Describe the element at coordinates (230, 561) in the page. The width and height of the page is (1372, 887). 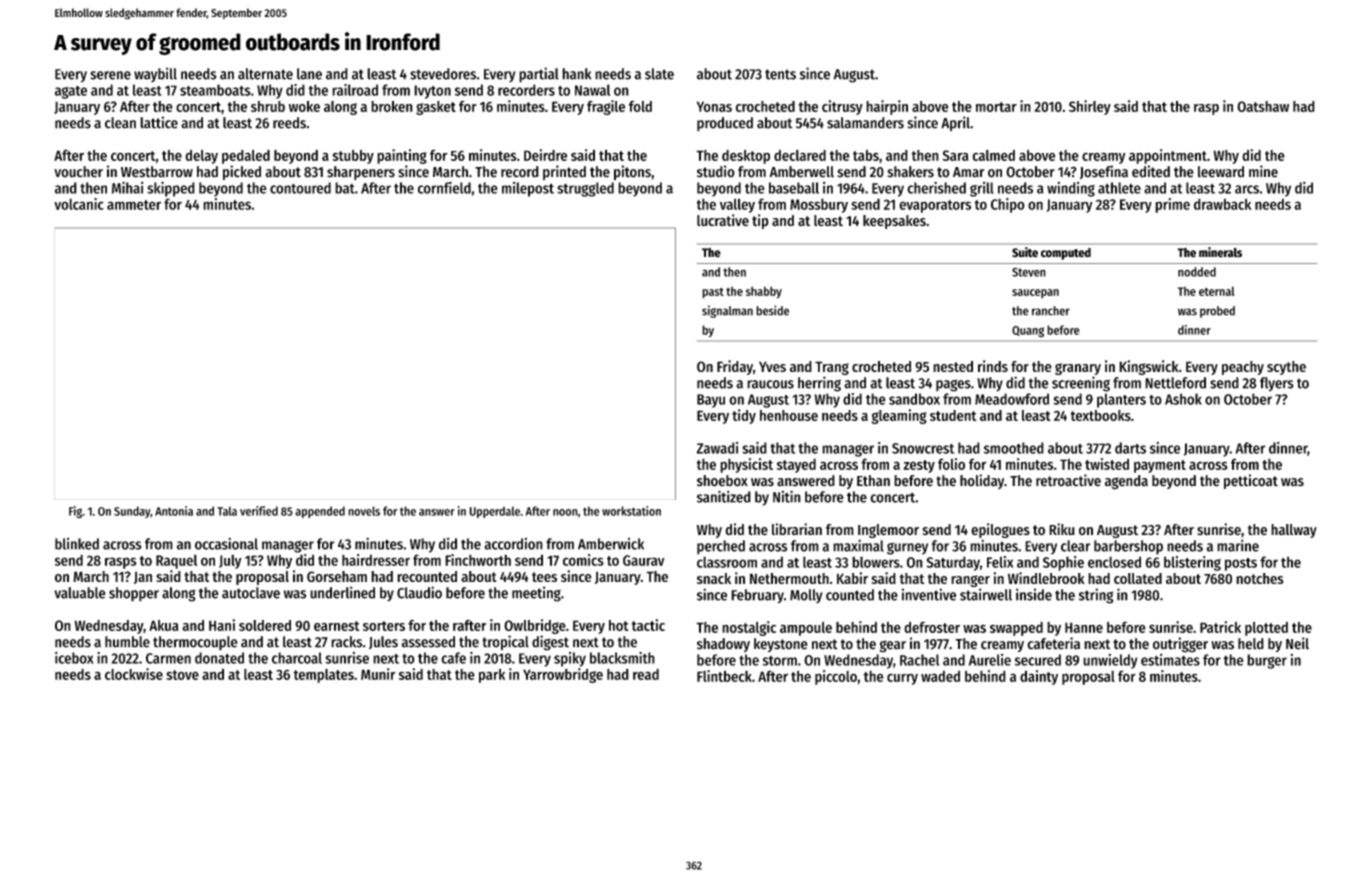
I see `July` at that location.
